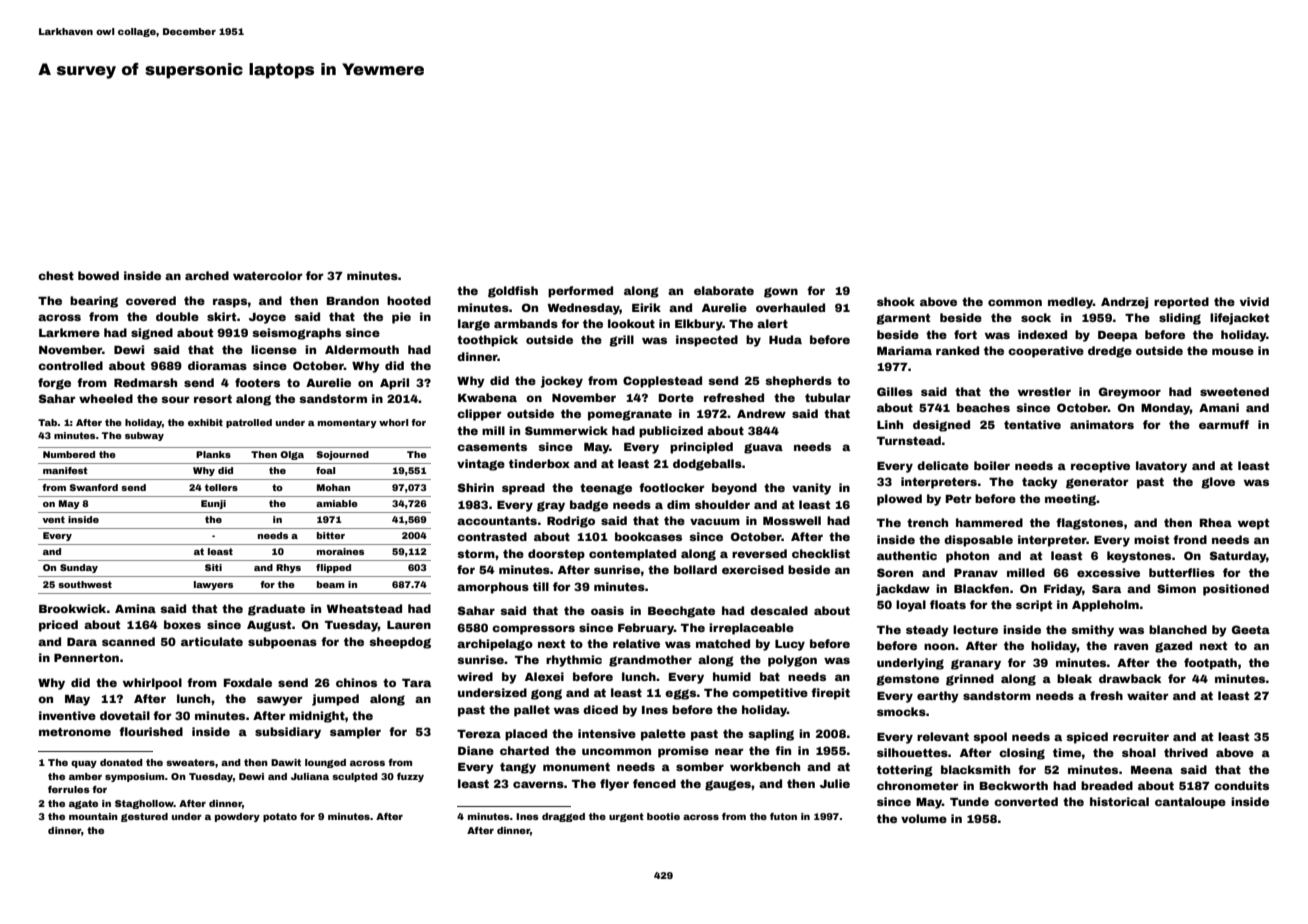 The image size is (1308, 924). What do you see at coordinates (992, 465) in the document?
I see `boiler` at bounding box center [992, 465].
